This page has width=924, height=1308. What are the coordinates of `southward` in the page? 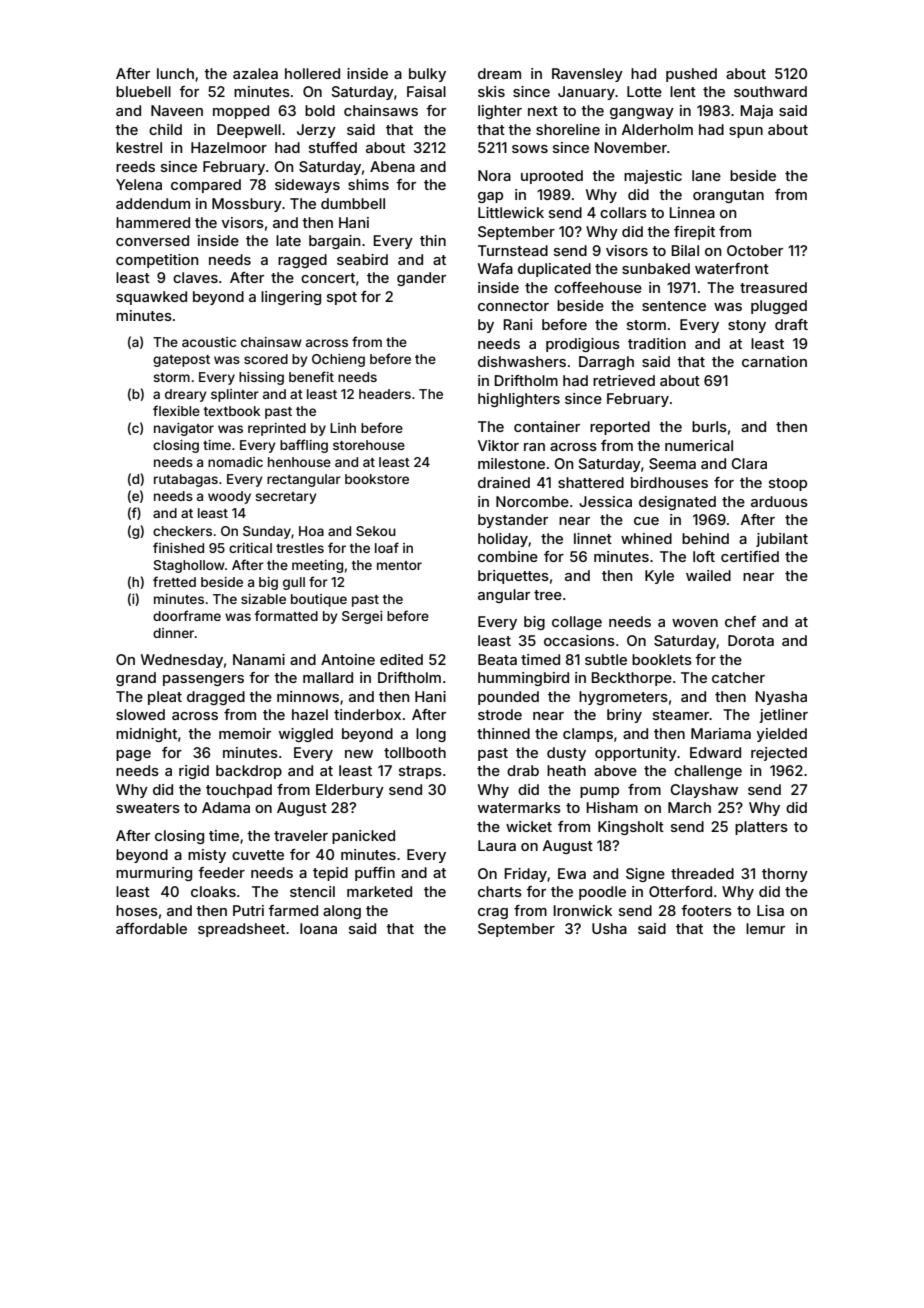 It's located at (770, 91).
